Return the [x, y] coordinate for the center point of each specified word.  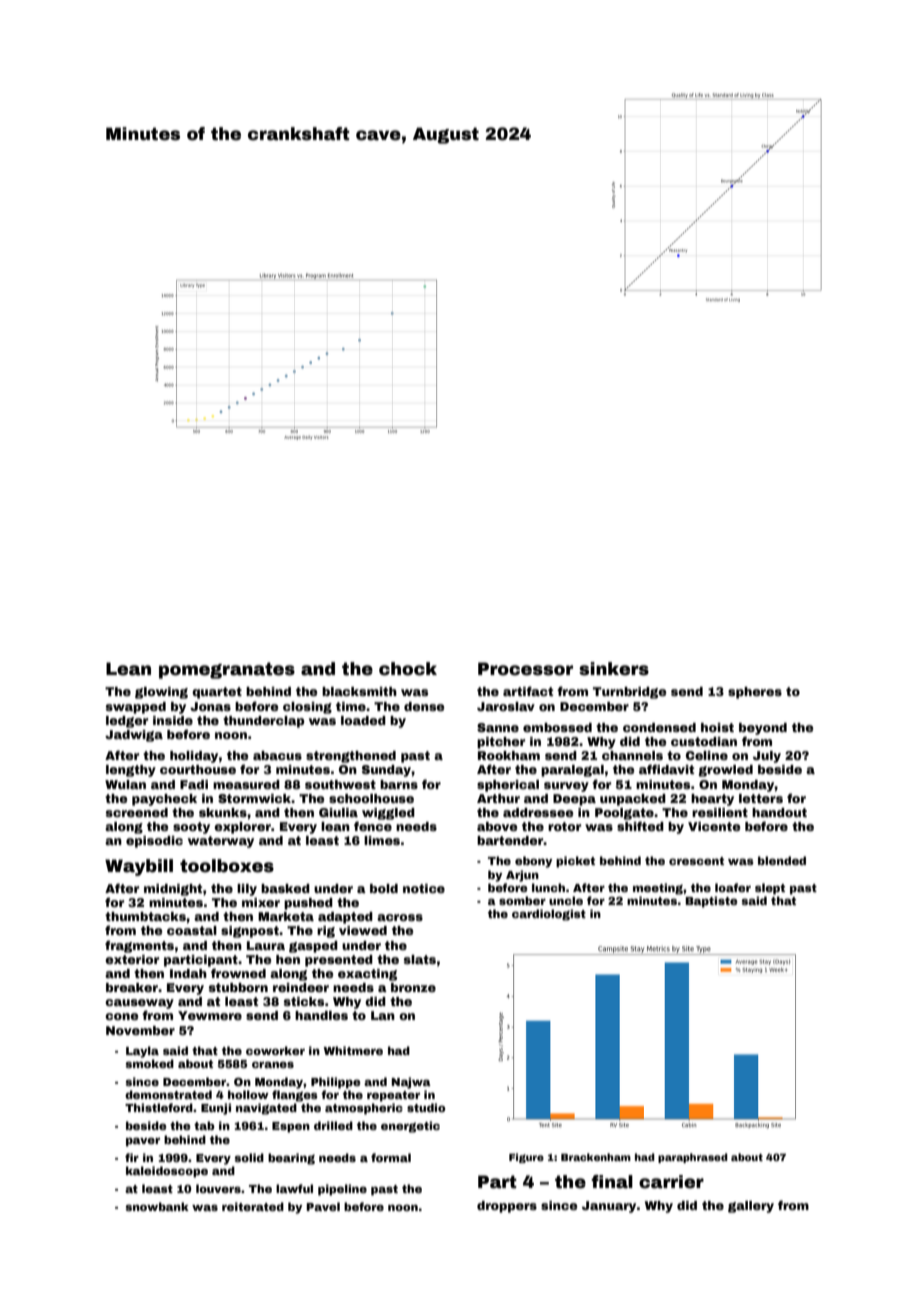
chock [408, 669]
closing [307, 708]
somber [522, 900]
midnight [173, 890]
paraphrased [693, 1158]
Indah [188, 973]
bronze [413, 987]
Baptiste [711, 902]
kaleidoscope [167, 1172]
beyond [763, 729]
